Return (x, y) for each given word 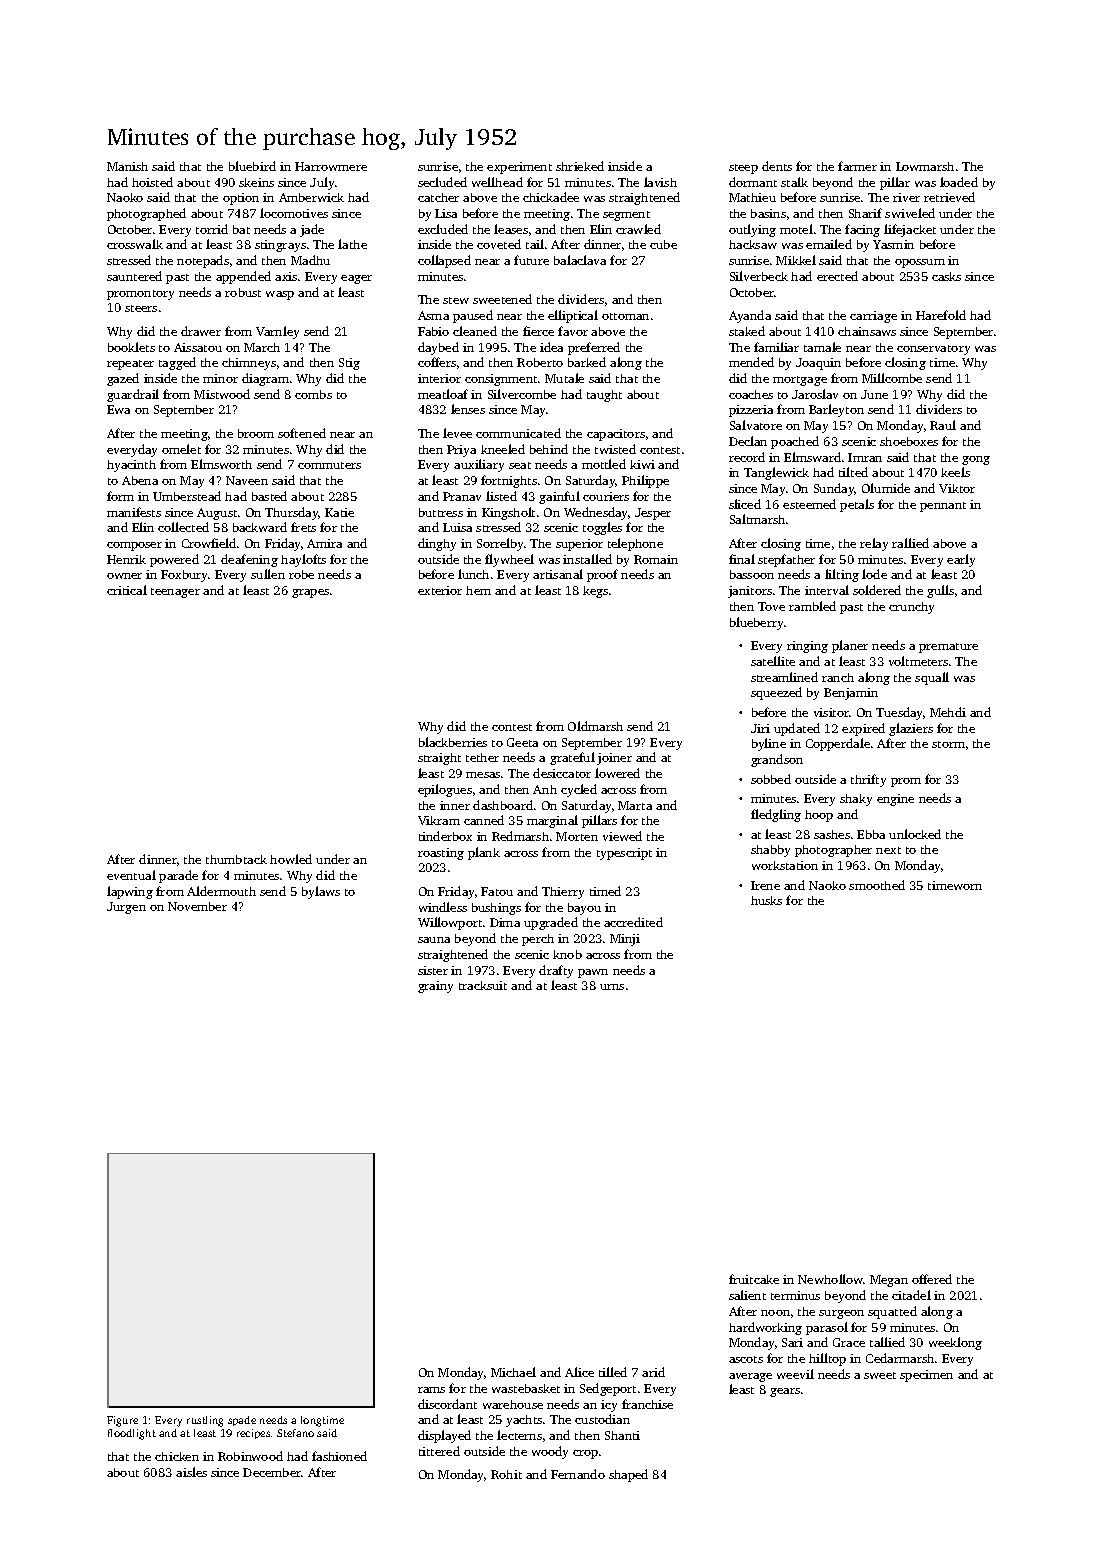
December (272, 1472)
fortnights (509, 481)
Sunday (834, 489)
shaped (628, 1475)
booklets (131, 347)
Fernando (578, 1474)
